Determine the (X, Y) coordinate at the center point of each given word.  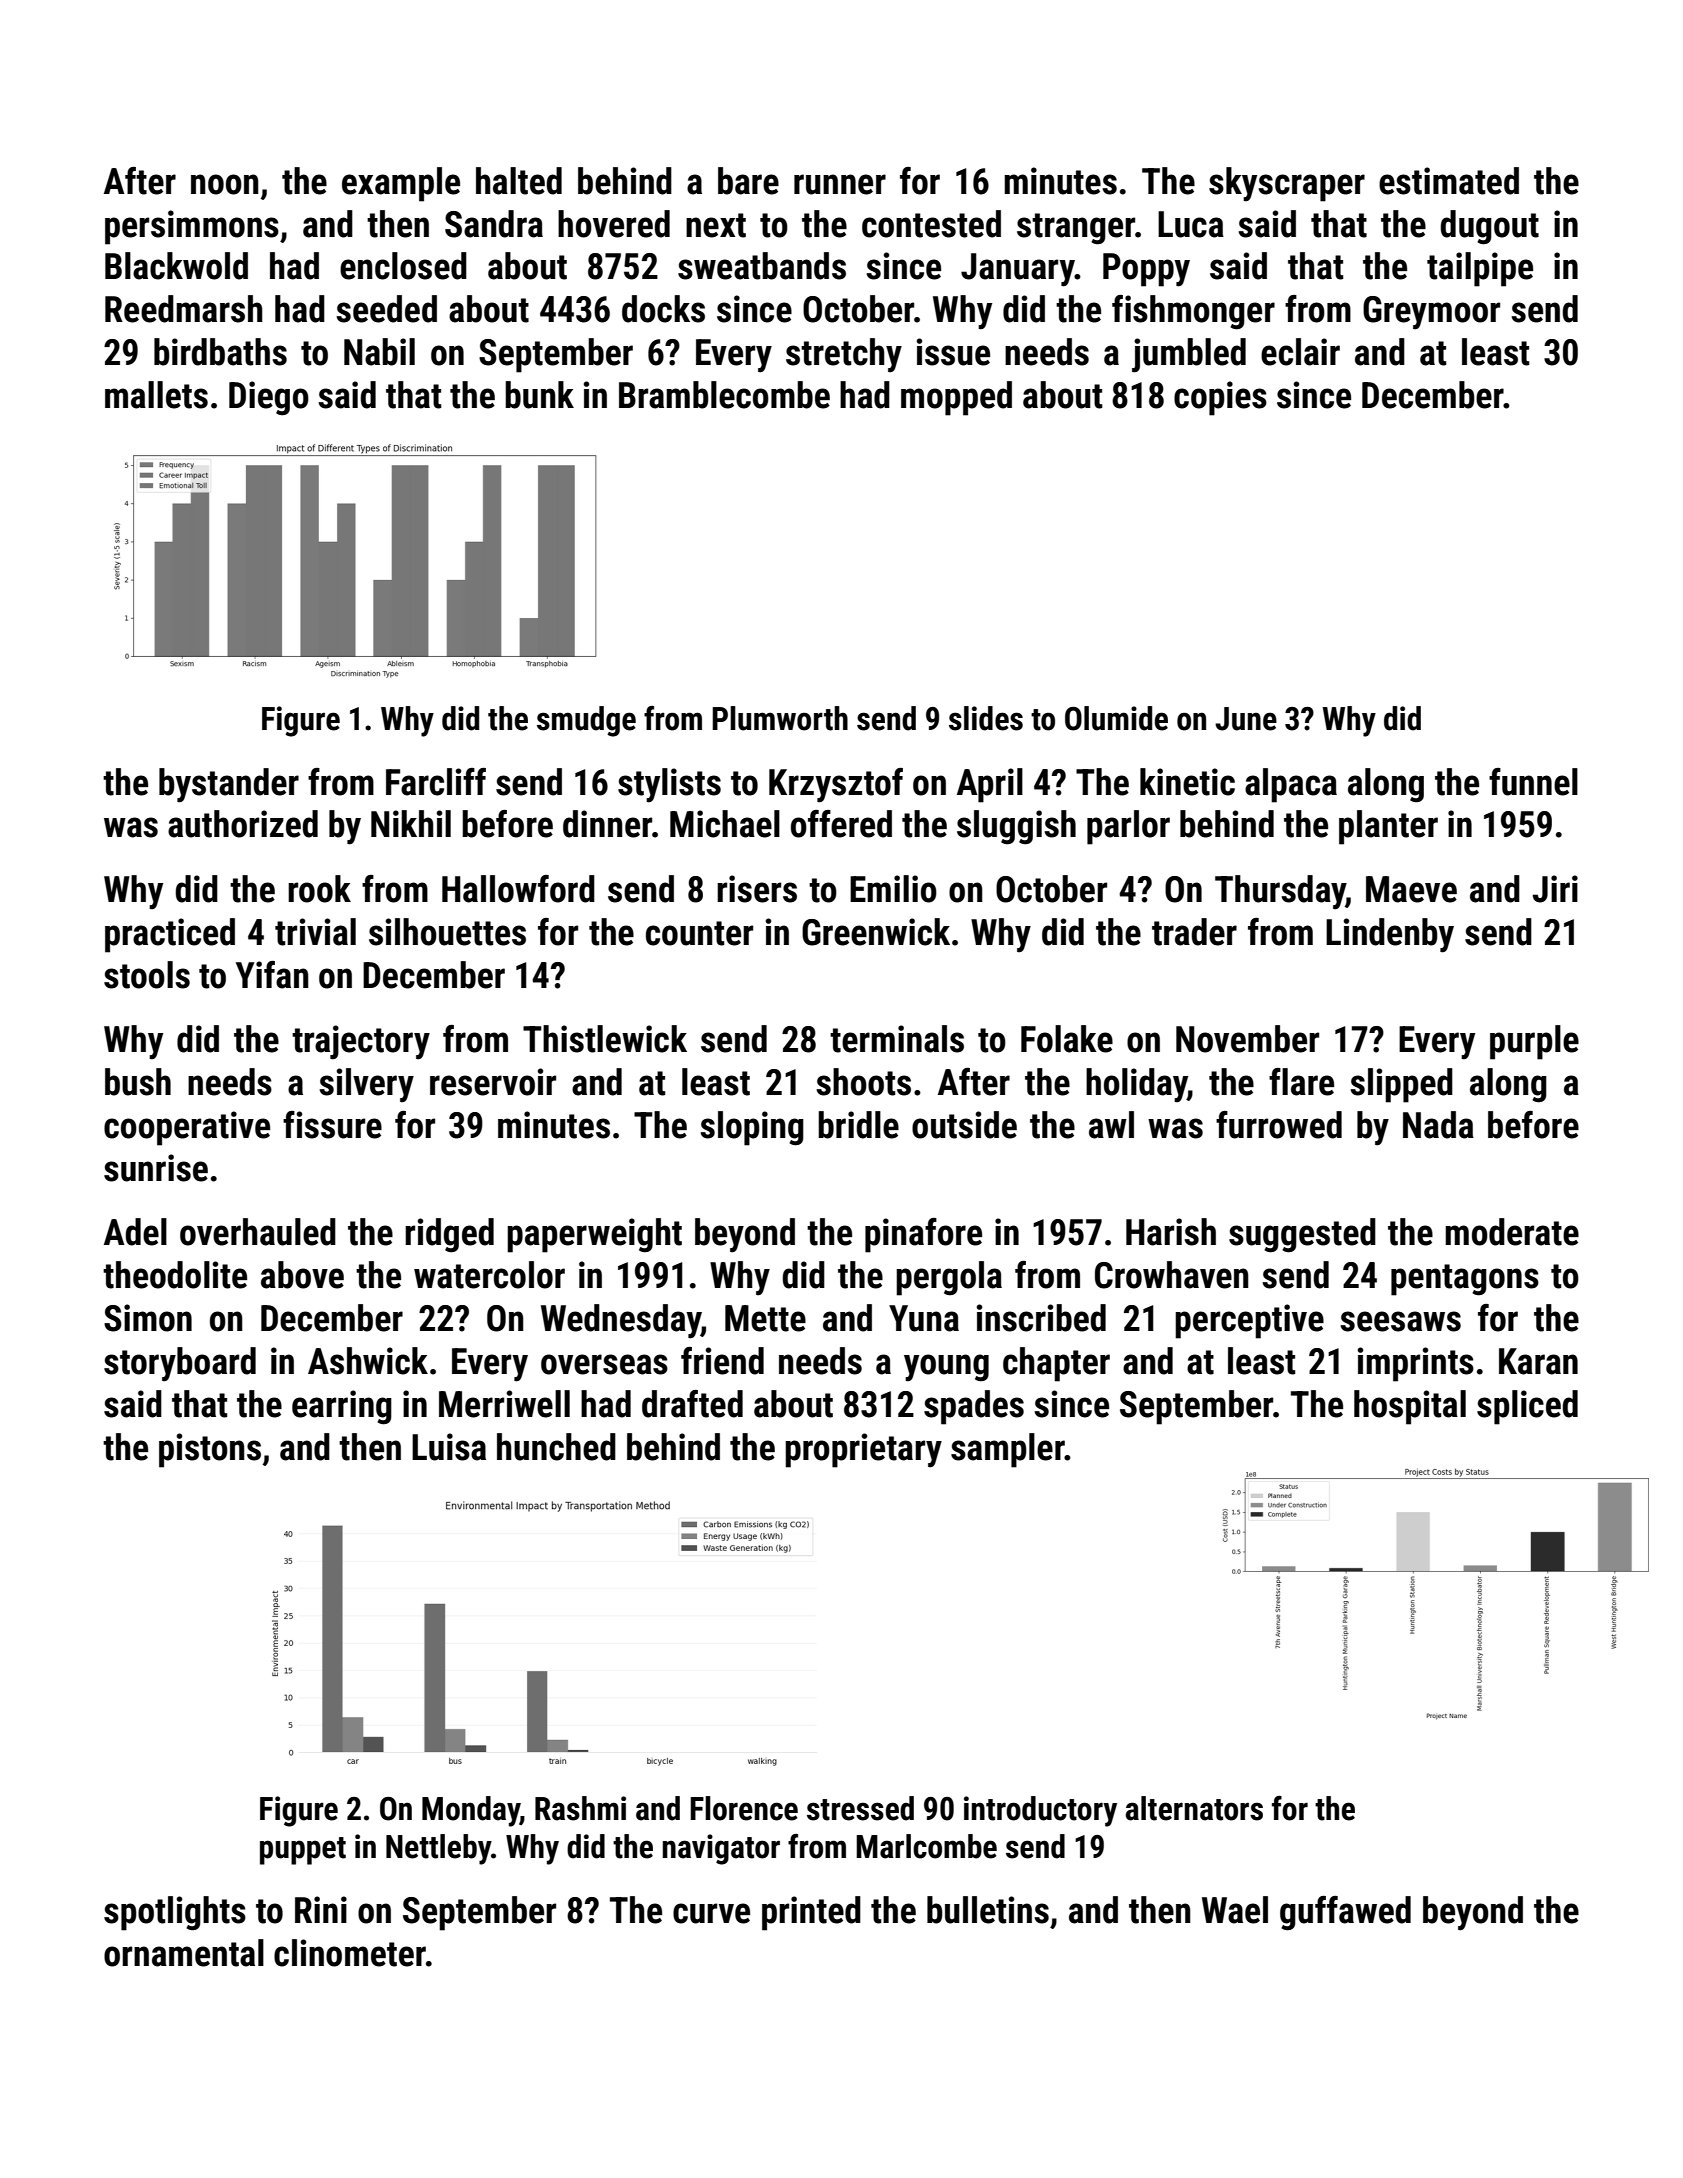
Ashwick (368, 1361)
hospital (1410, 1407)
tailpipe (1480, 269)
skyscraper (1287, 184)
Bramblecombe (724, 395)
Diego (269, 398)
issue (953, 352)
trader (1194, 932)
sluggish (1016, 827)
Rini (321, 1909)
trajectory (361, 1042)
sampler (1008, 1450)
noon (225, 184)
